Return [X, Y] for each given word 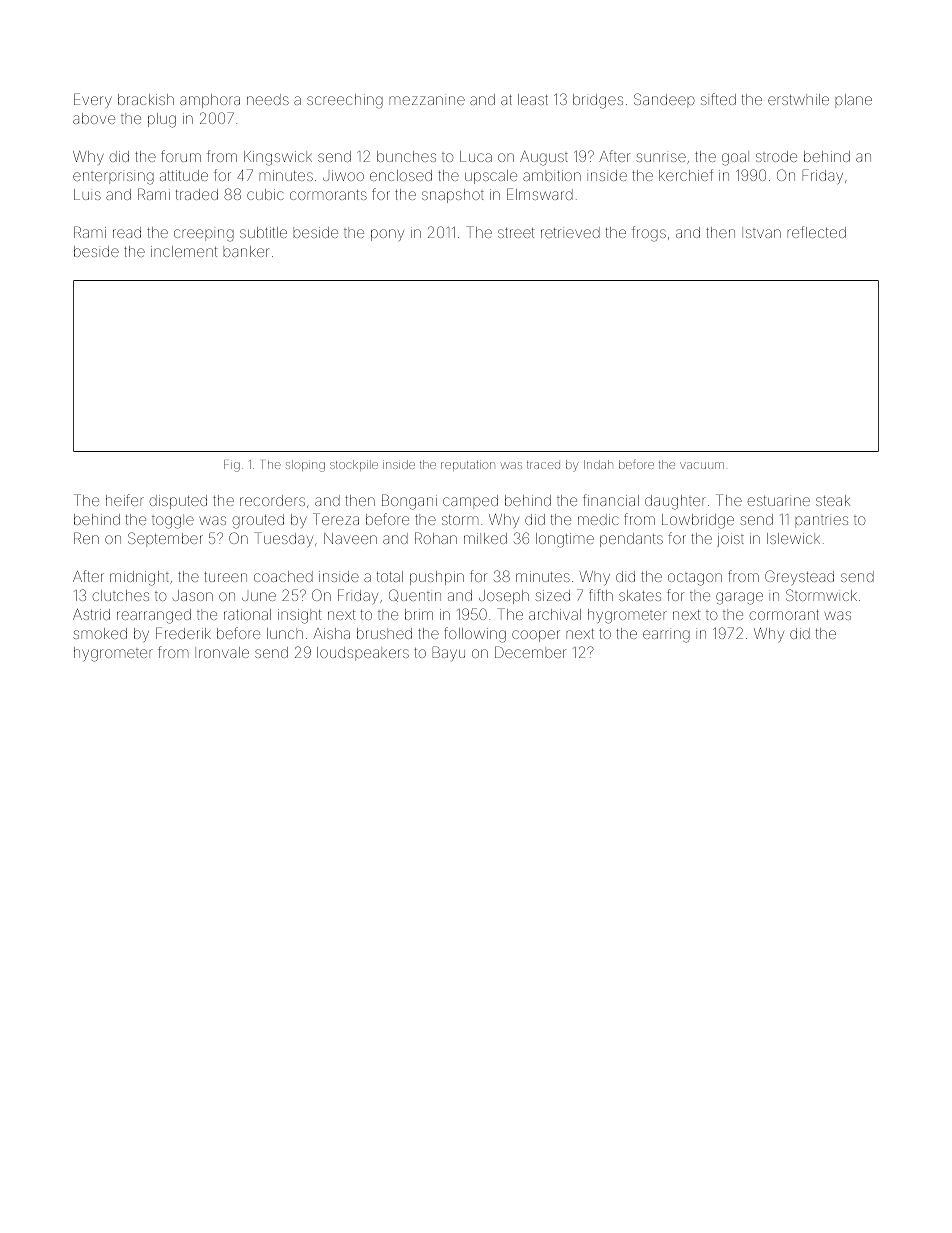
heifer [125, 500]
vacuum [702, 465]
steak [833, 500]
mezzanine [427, 100]
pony [387, 235]
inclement [184, 251]
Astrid [91, 614]
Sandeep [664, 100]
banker [246, 251]
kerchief [686, 175]
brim [419, 614]
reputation [468, 465]
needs [268, 99]
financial [611, 500]
